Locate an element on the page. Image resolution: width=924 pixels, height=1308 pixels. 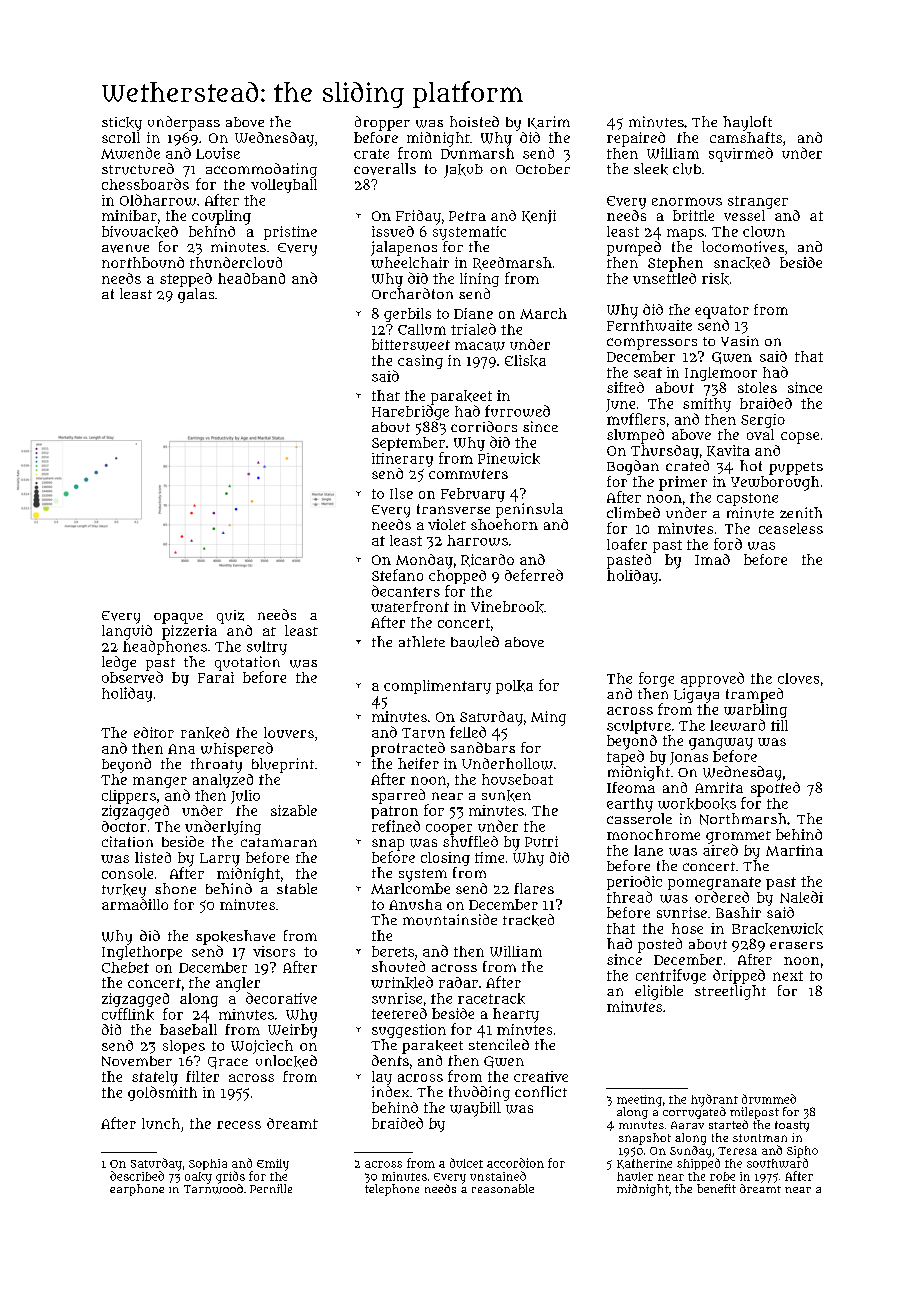
sticky is located at coordinates (122, 124).
